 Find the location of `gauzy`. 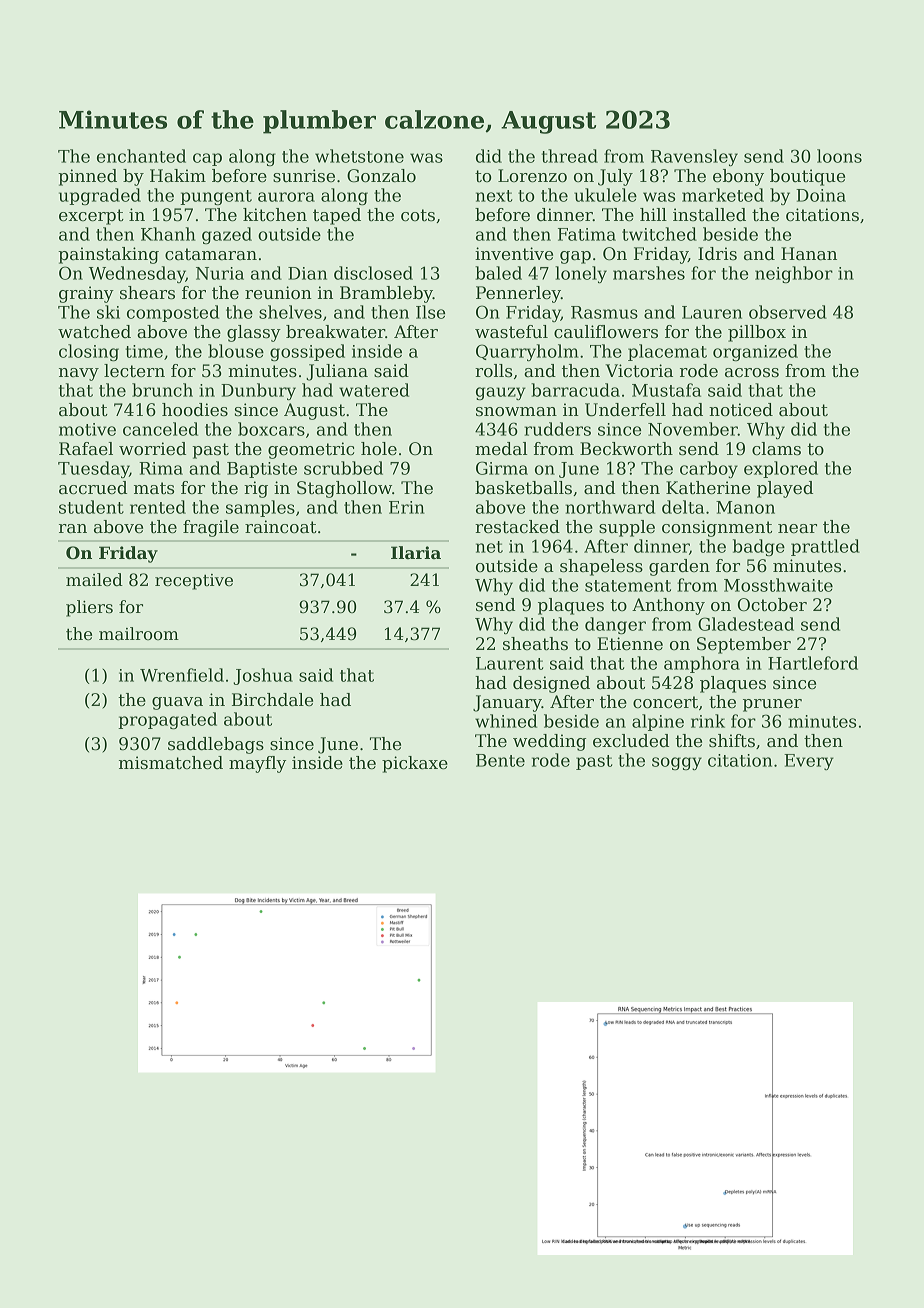

gauzy is located at coordinates (501, 393).
